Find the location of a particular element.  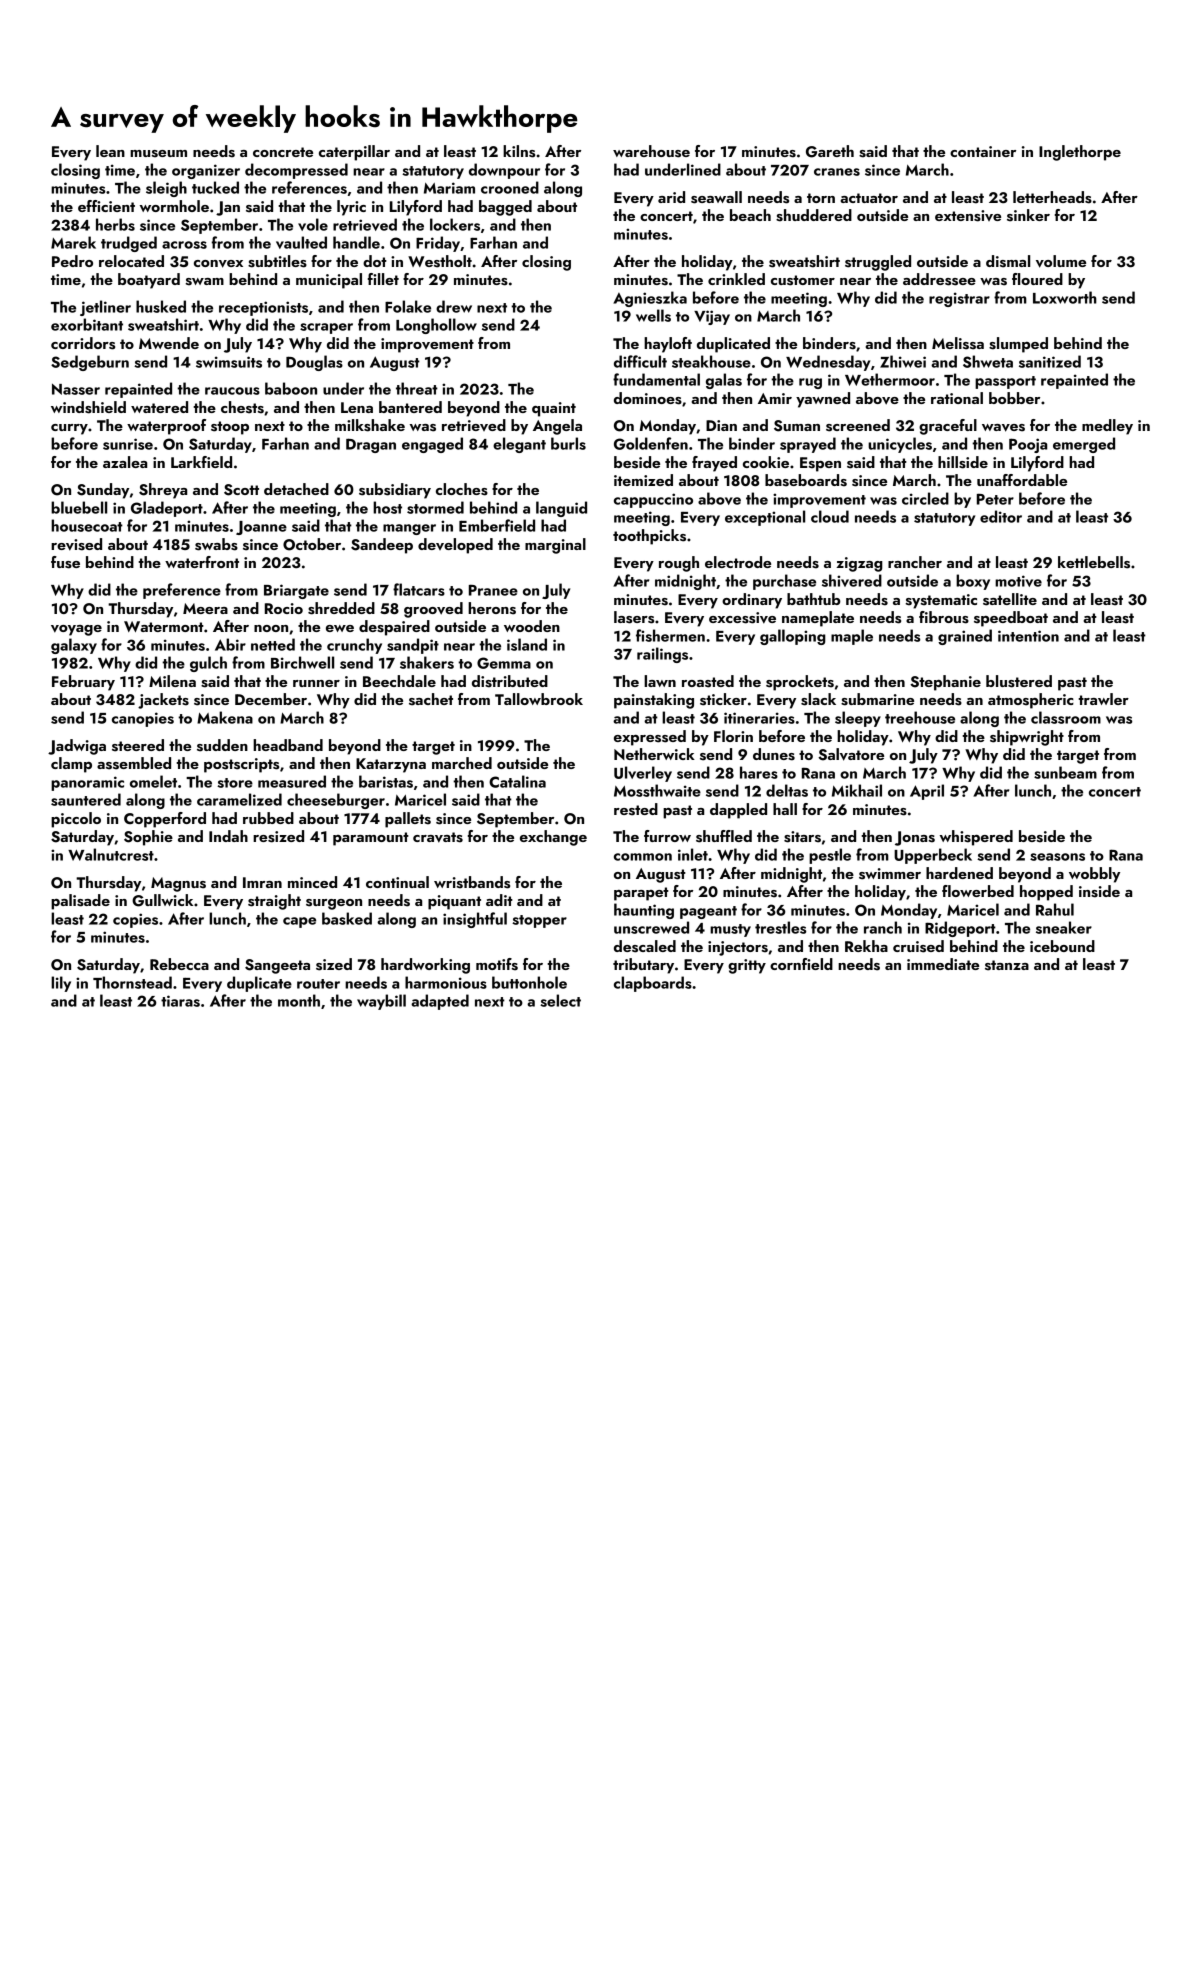

stanza is located at coordinates (1007, 965).
